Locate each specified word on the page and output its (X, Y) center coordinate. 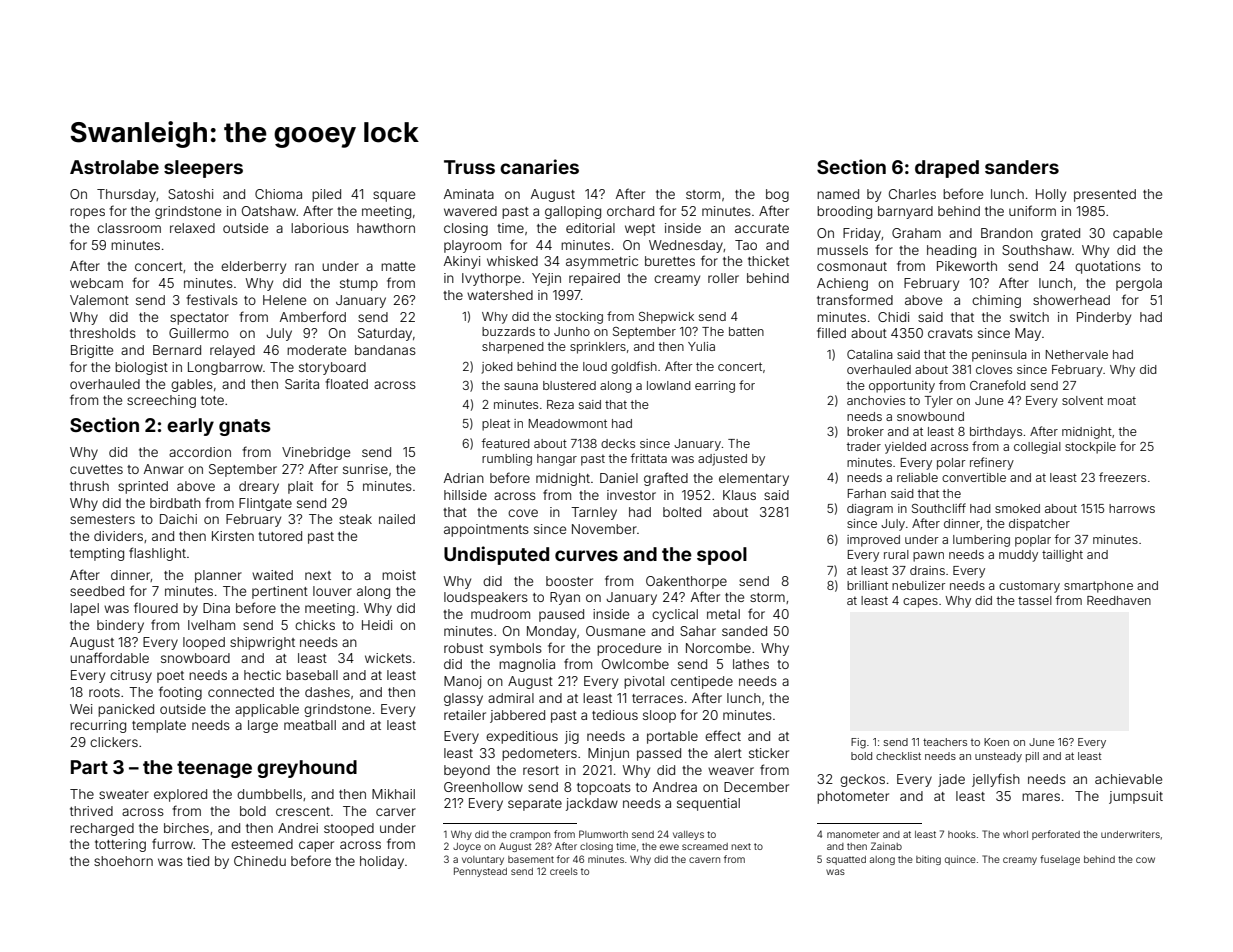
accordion (200, 452)
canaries (539, 166)
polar (951, 464)
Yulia (701, 346)
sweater (124, 794)
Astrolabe (114, 167)
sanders (1022, 167)
